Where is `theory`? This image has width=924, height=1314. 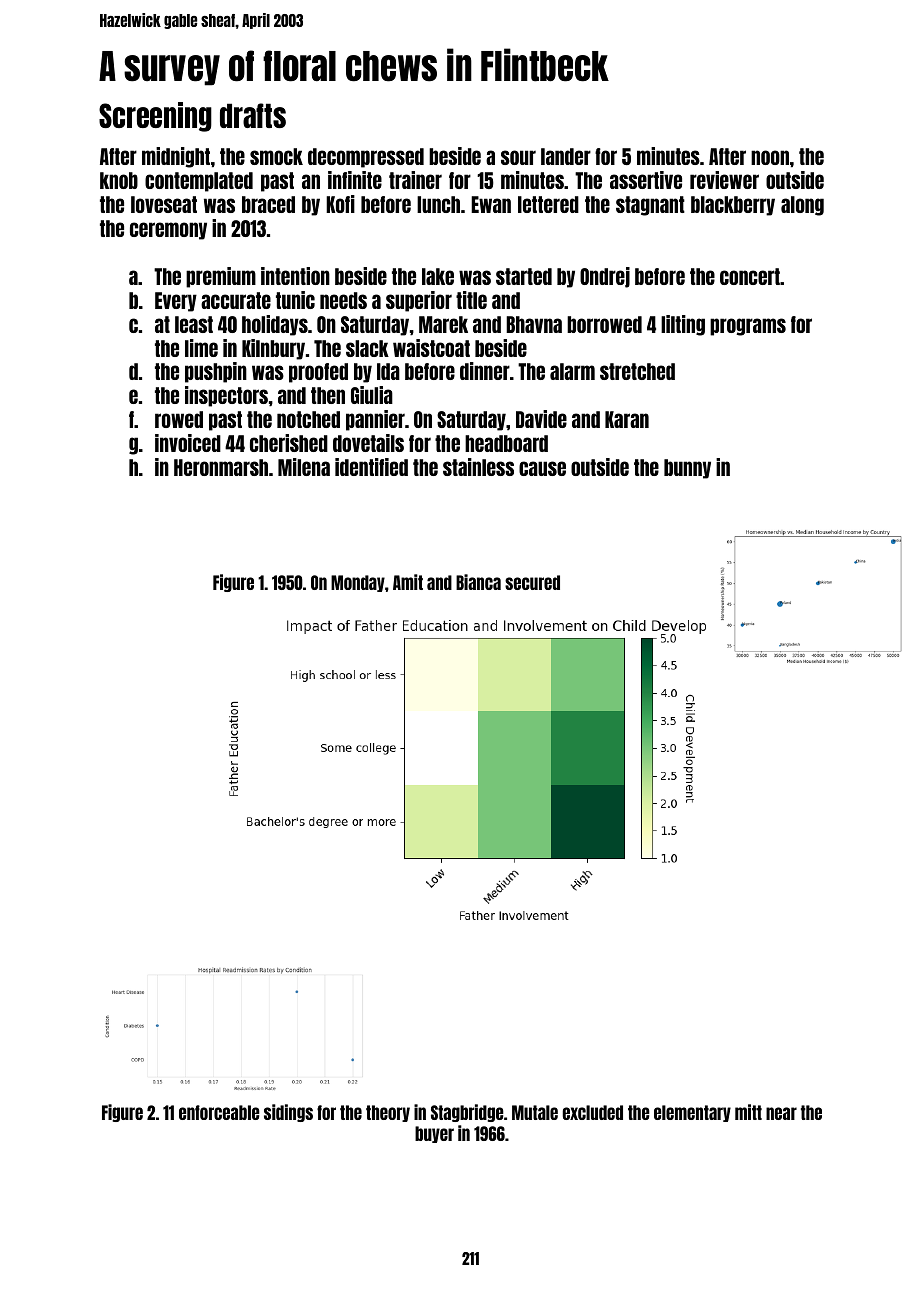
theory is located at coordinates (388, 1113).
